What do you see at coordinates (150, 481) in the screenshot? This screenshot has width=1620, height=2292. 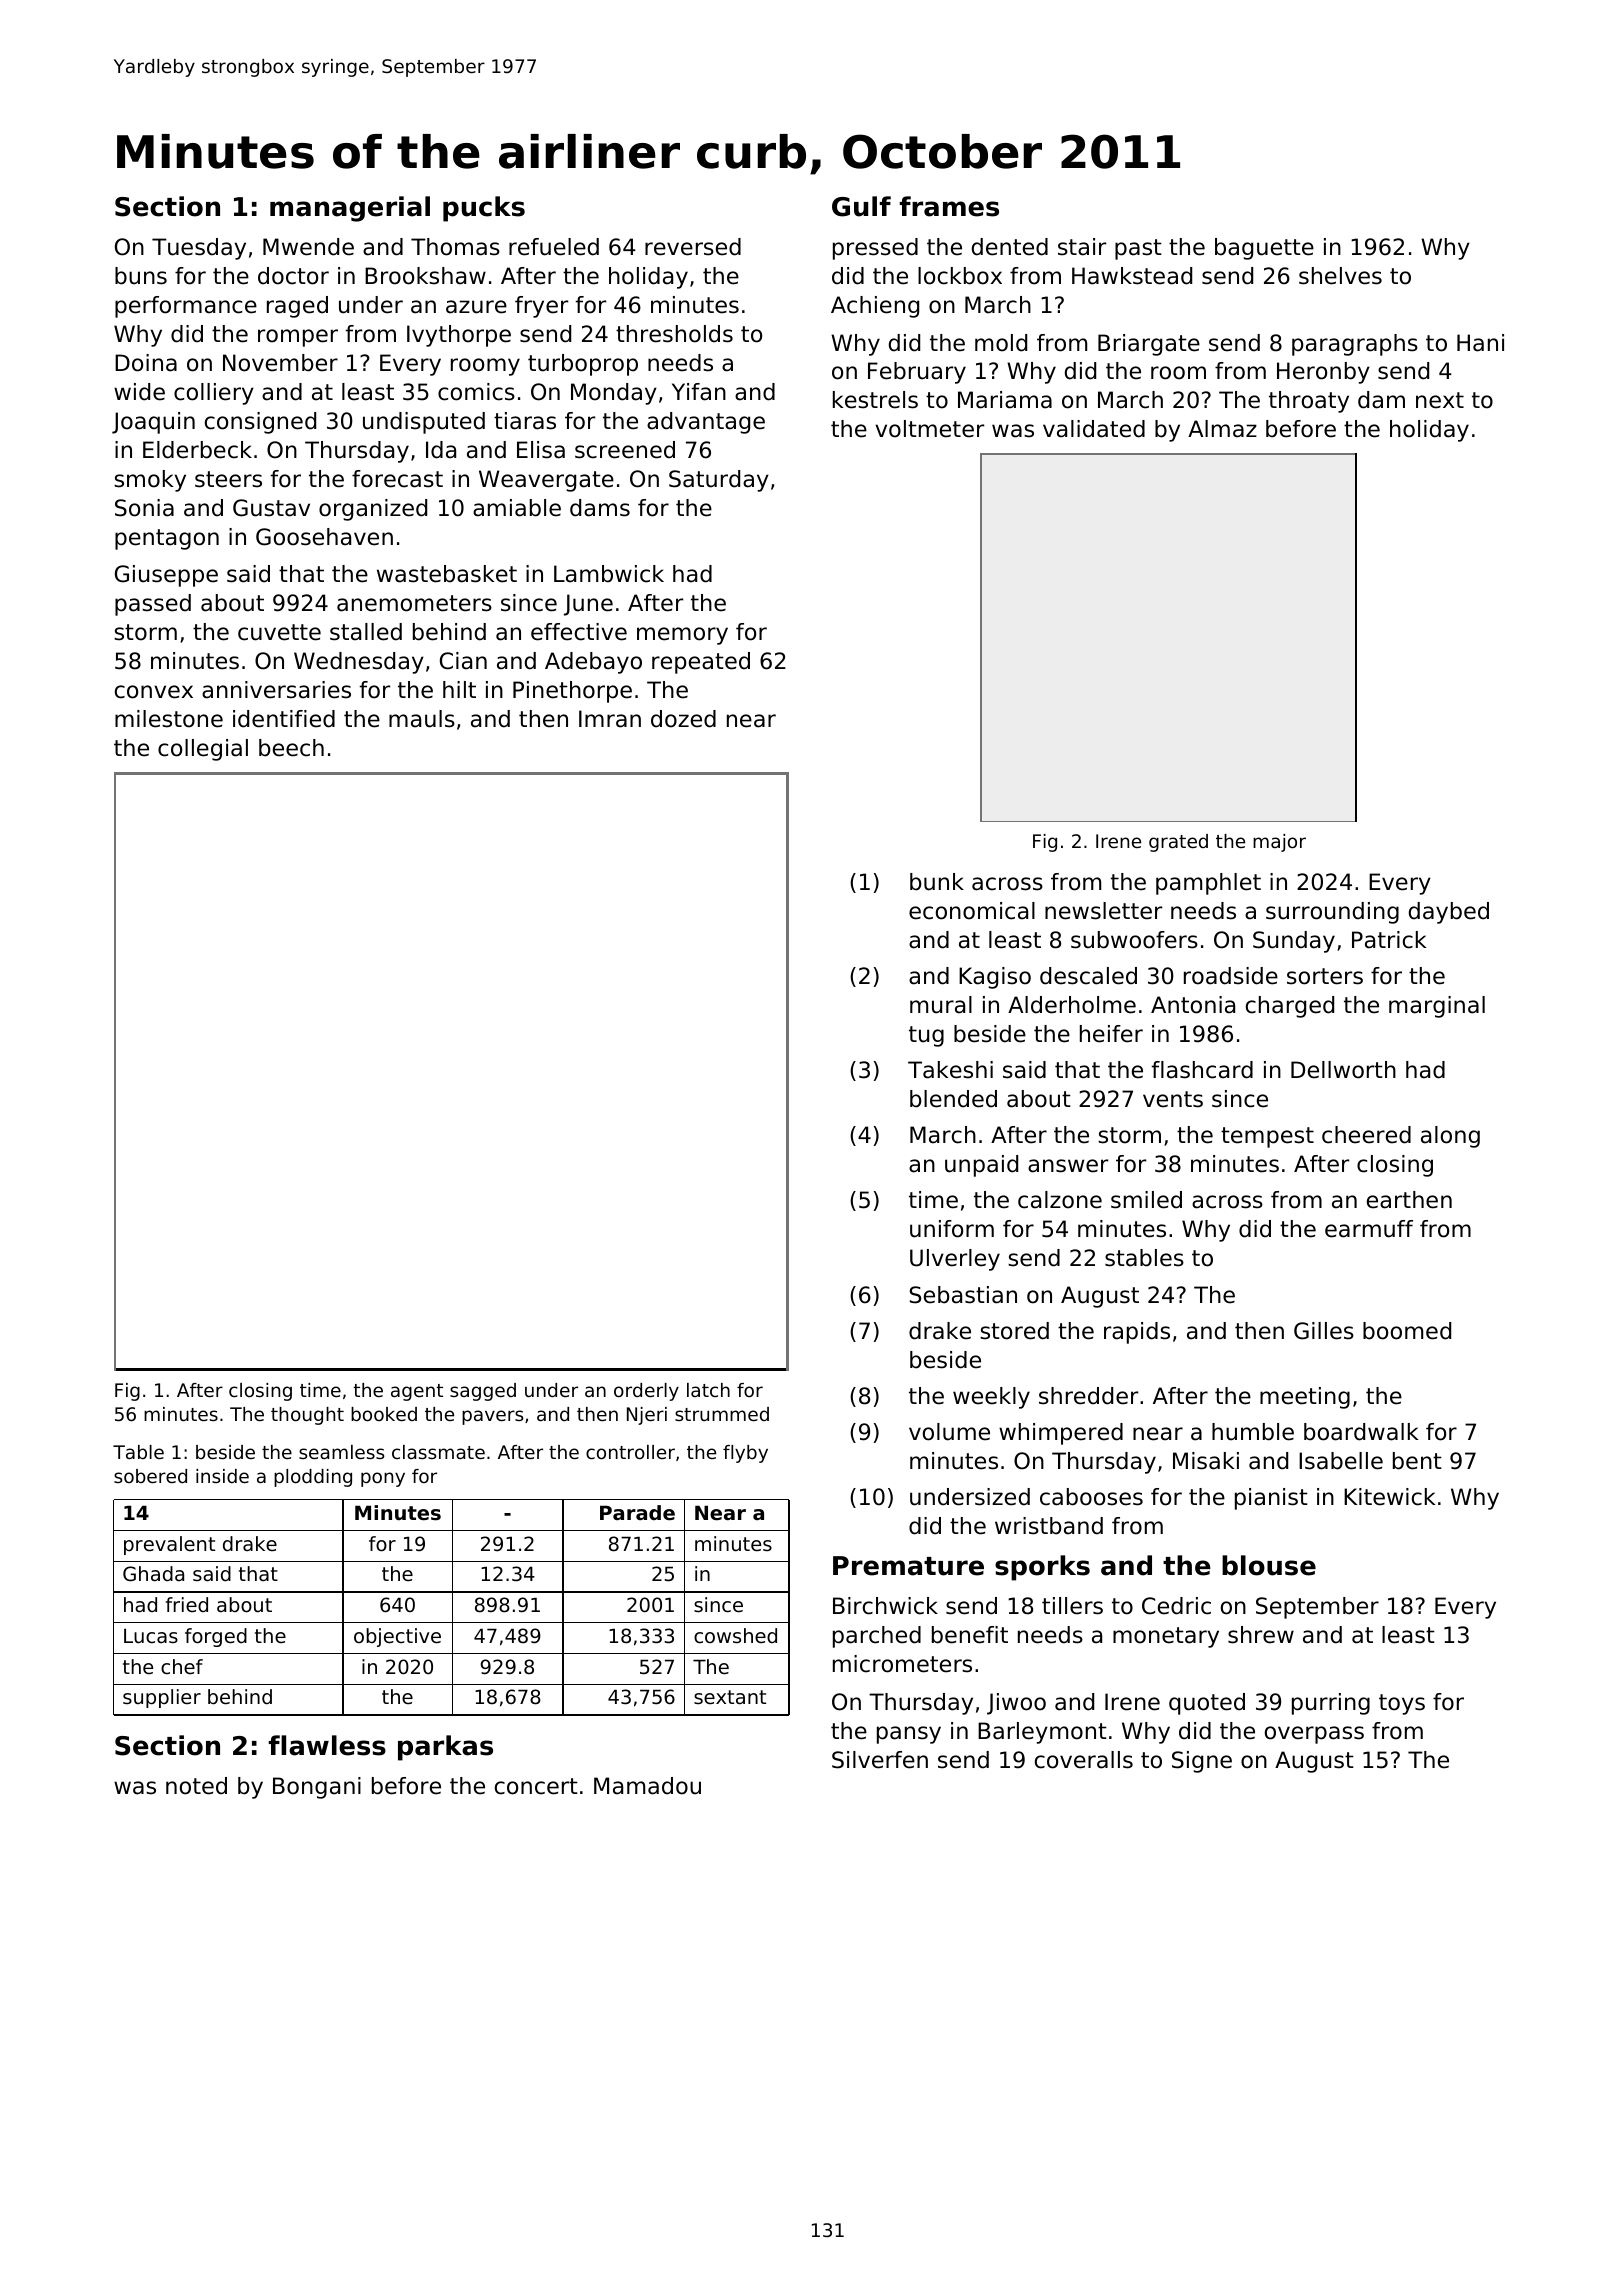 I see `smoky` at bounding box center [150, 481].
